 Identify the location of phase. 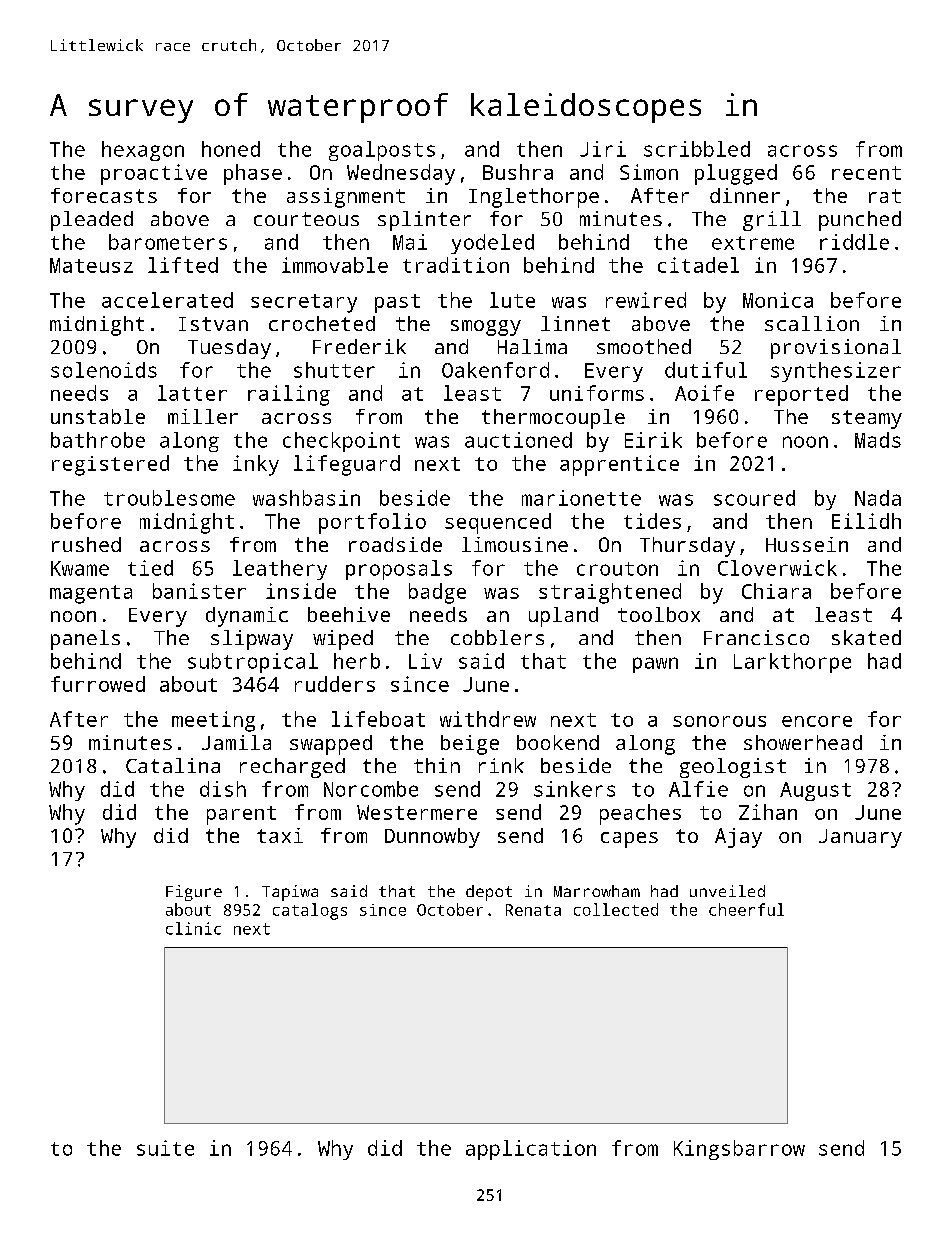
(253, 174).
